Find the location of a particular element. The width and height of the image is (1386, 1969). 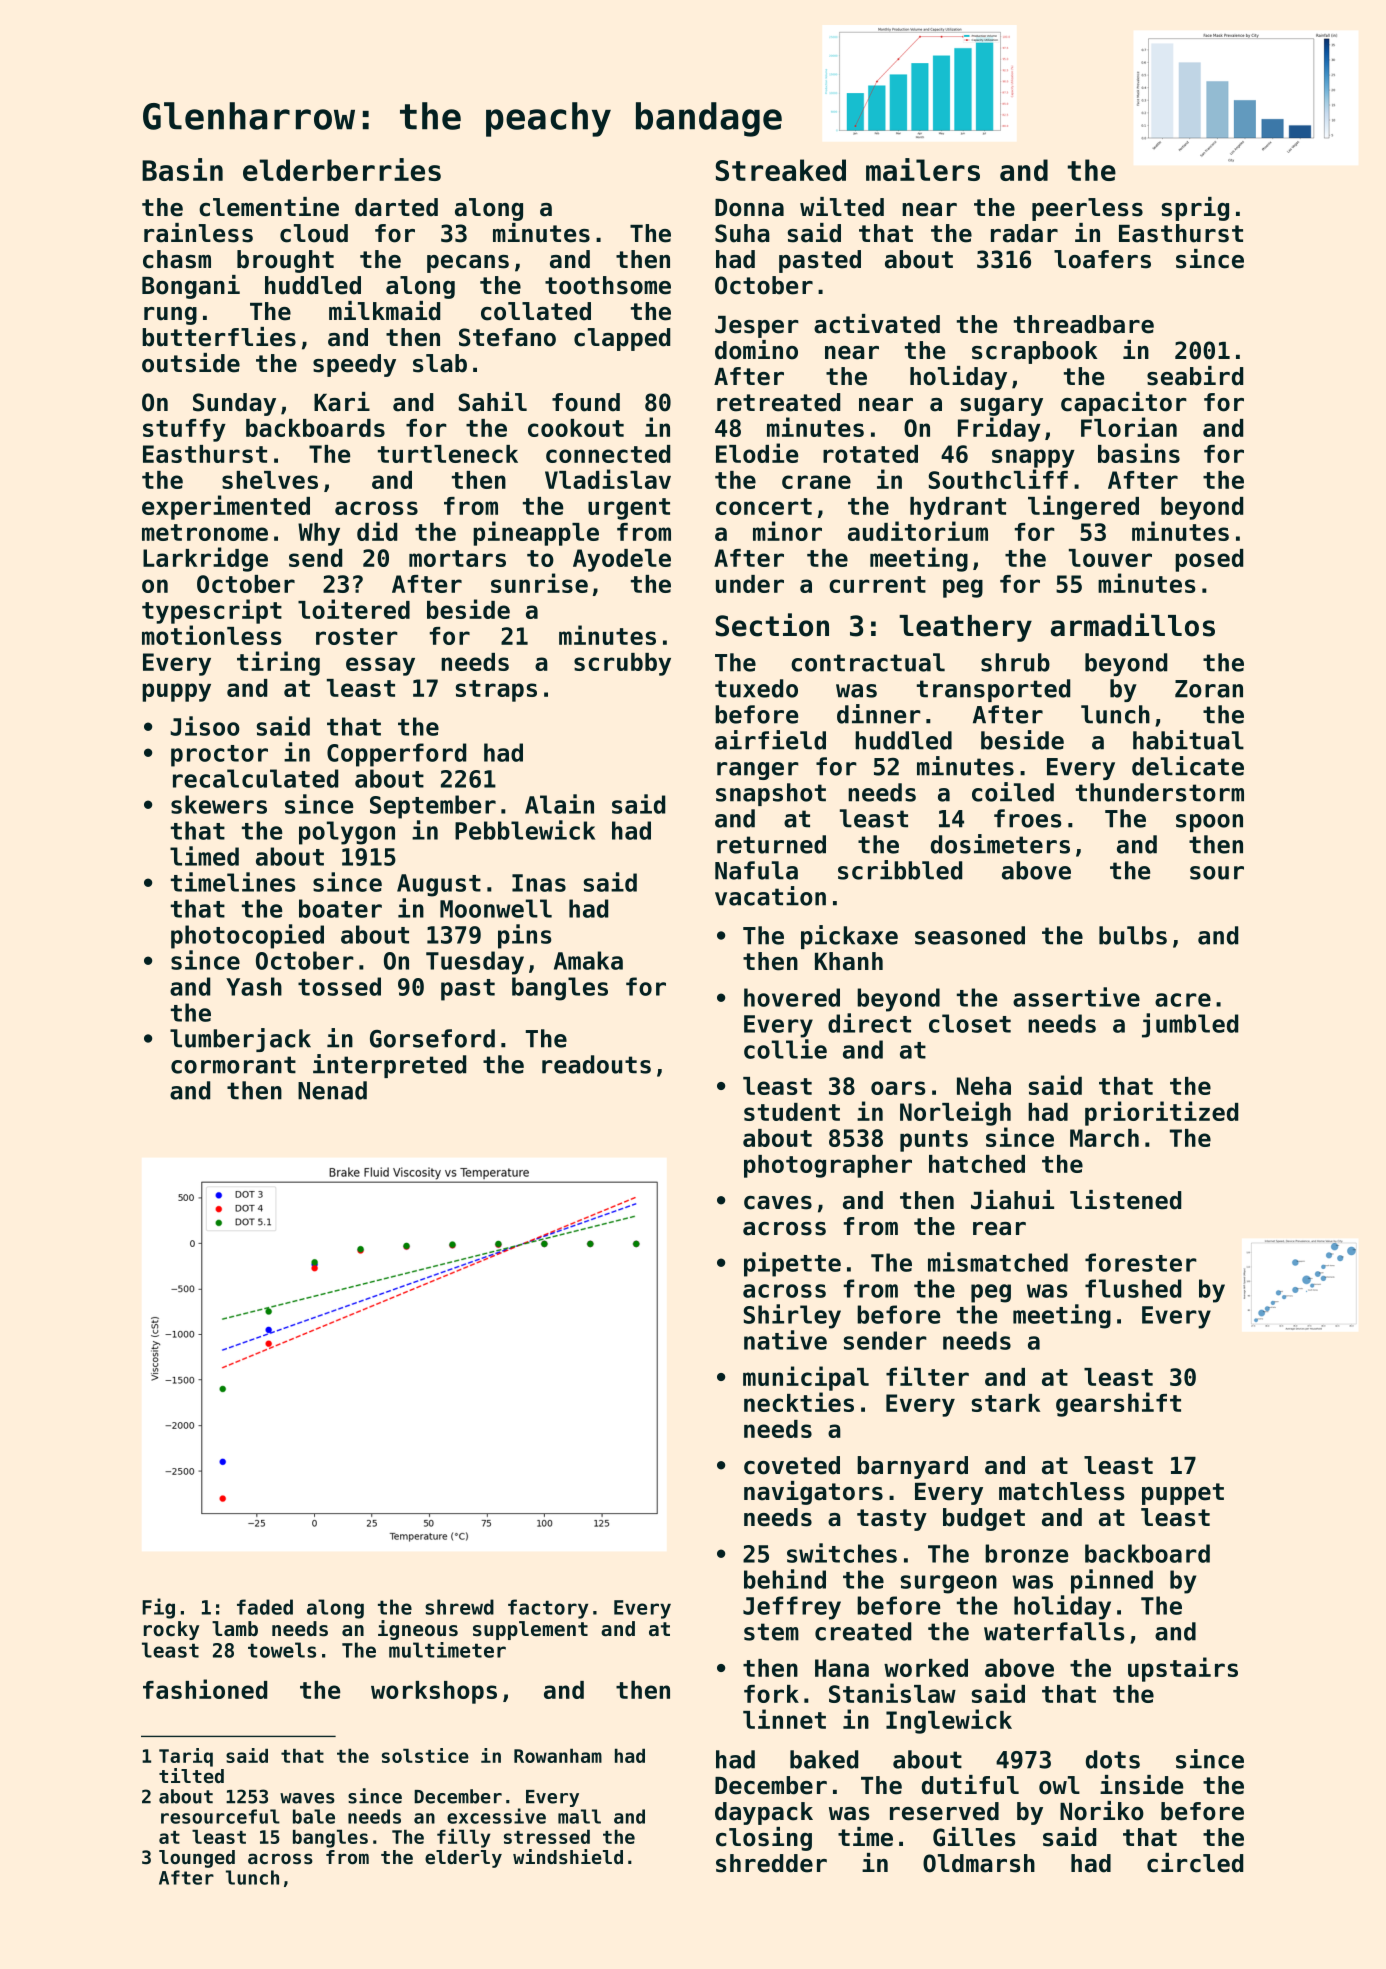

faded is located at coordinates (265, 1607).
